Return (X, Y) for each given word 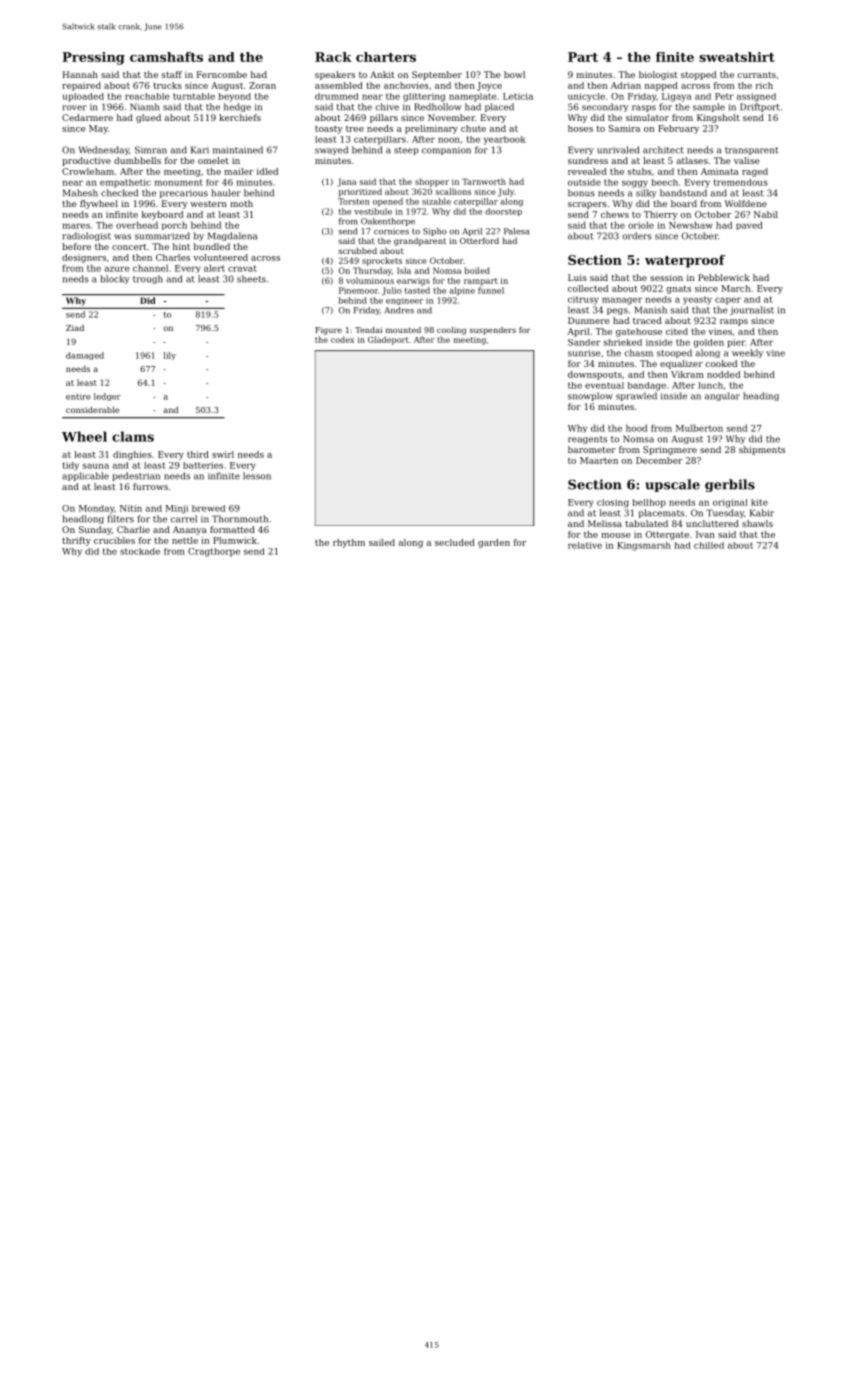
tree (355, 129)
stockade (140, 551)
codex (342, 339)
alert (214, 268)
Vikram (687, 374)
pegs (617, 311)
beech (664, 182)
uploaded (83, 97)
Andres (399, 310)
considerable (92, 409)
